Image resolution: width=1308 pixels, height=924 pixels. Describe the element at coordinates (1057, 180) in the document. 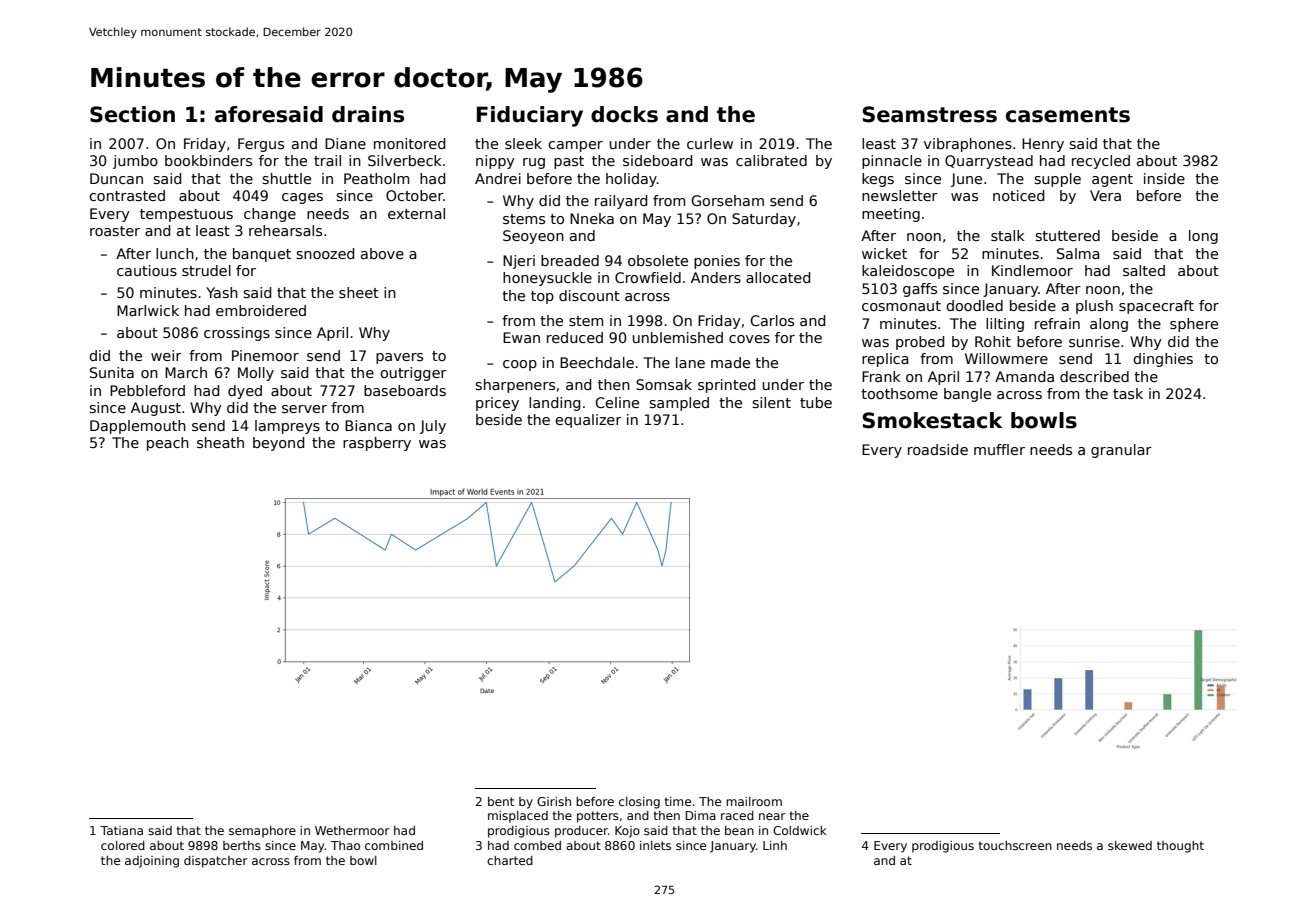

I see `supple` at that location.
